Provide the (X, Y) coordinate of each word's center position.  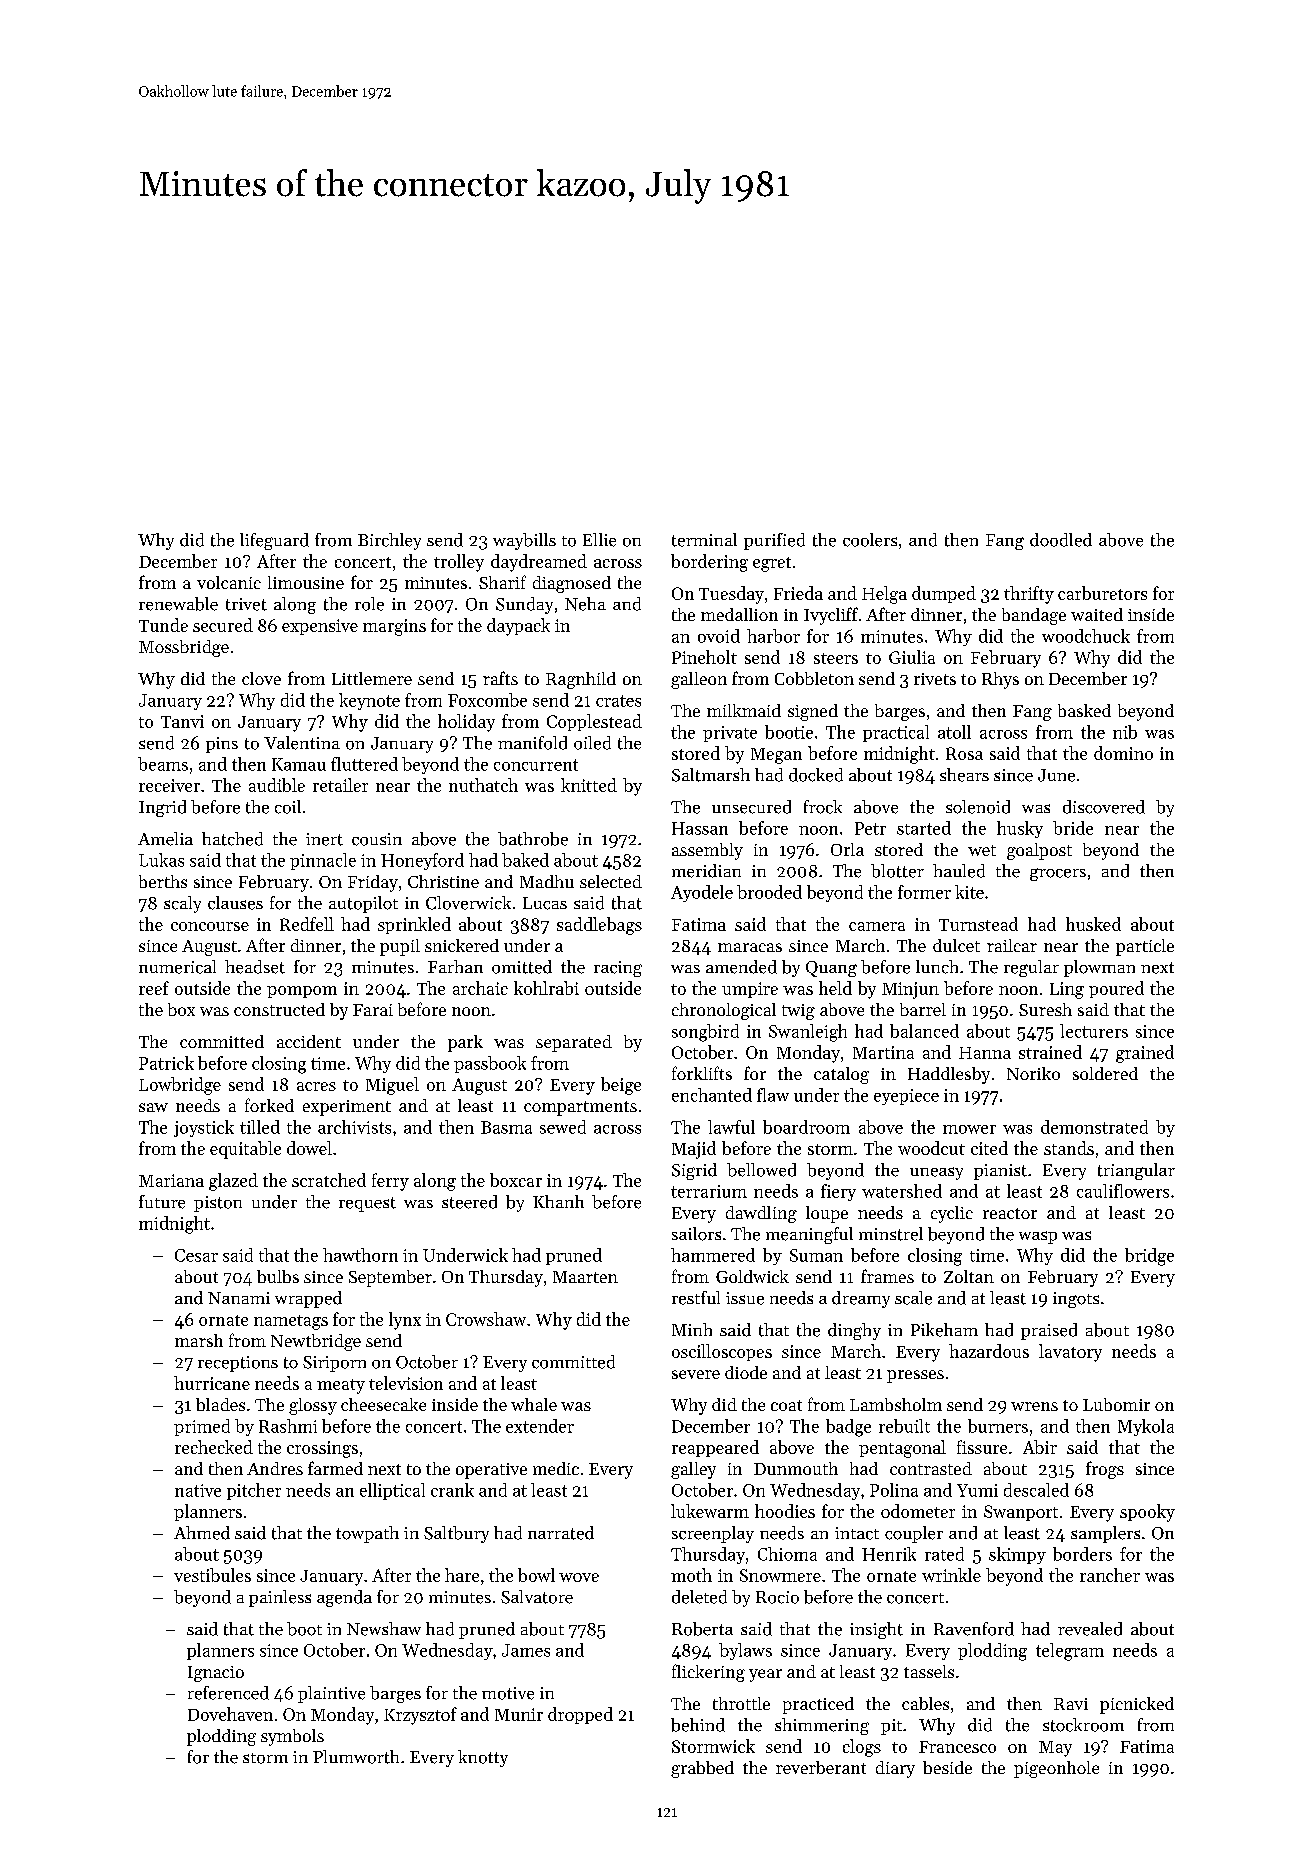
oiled (592, 743)
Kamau (299, 764)
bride (1073, 828)
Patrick (166, 1063)
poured (1116, 989)
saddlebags (599, 926)
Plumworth (356, 1757)
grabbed (702, 1769)
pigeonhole (1056, 1769)
